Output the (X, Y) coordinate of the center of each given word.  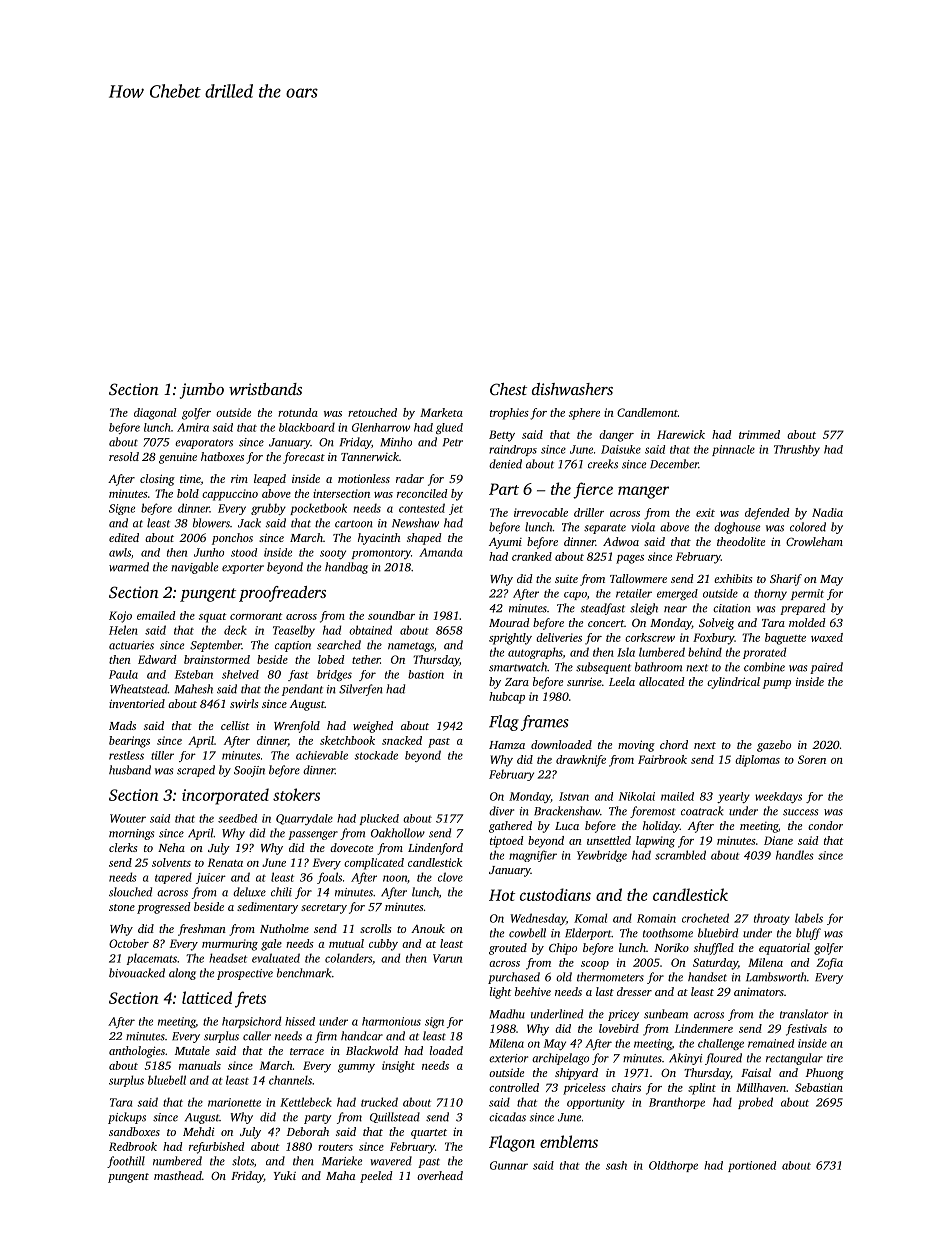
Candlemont (647, 412)
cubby (383, 945)
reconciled (422, 493)
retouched (372, 412)
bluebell (167, 1080)
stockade (376, 755)
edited (124, 537)
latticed (207, 997)
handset (707, 977)
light (501, 993)
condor (825, 825)
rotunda (298, 412)
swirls (244, 703)
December (674, 464)
